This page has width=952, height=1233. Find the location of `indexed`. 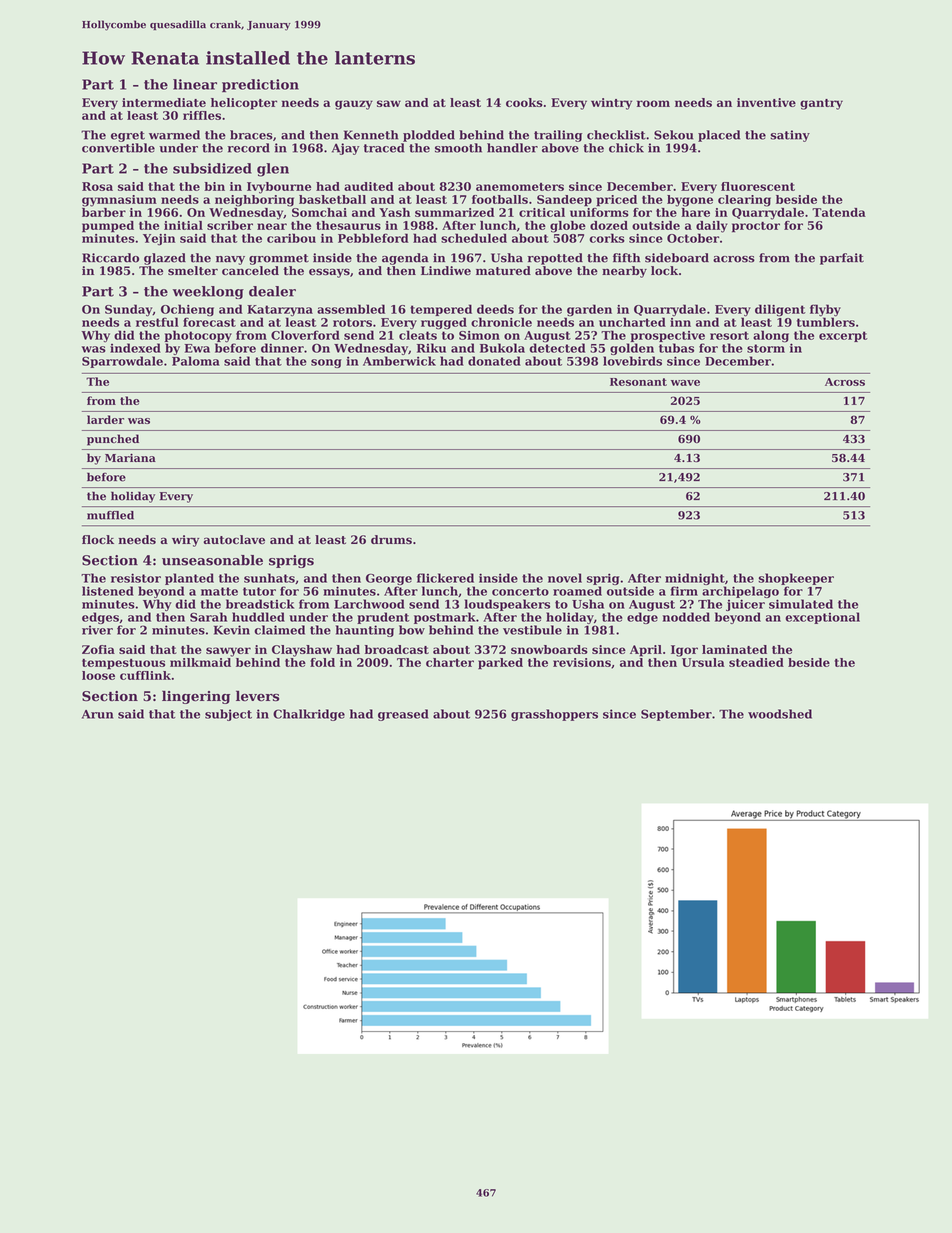

indexed is located at coordinates (135, 348).
